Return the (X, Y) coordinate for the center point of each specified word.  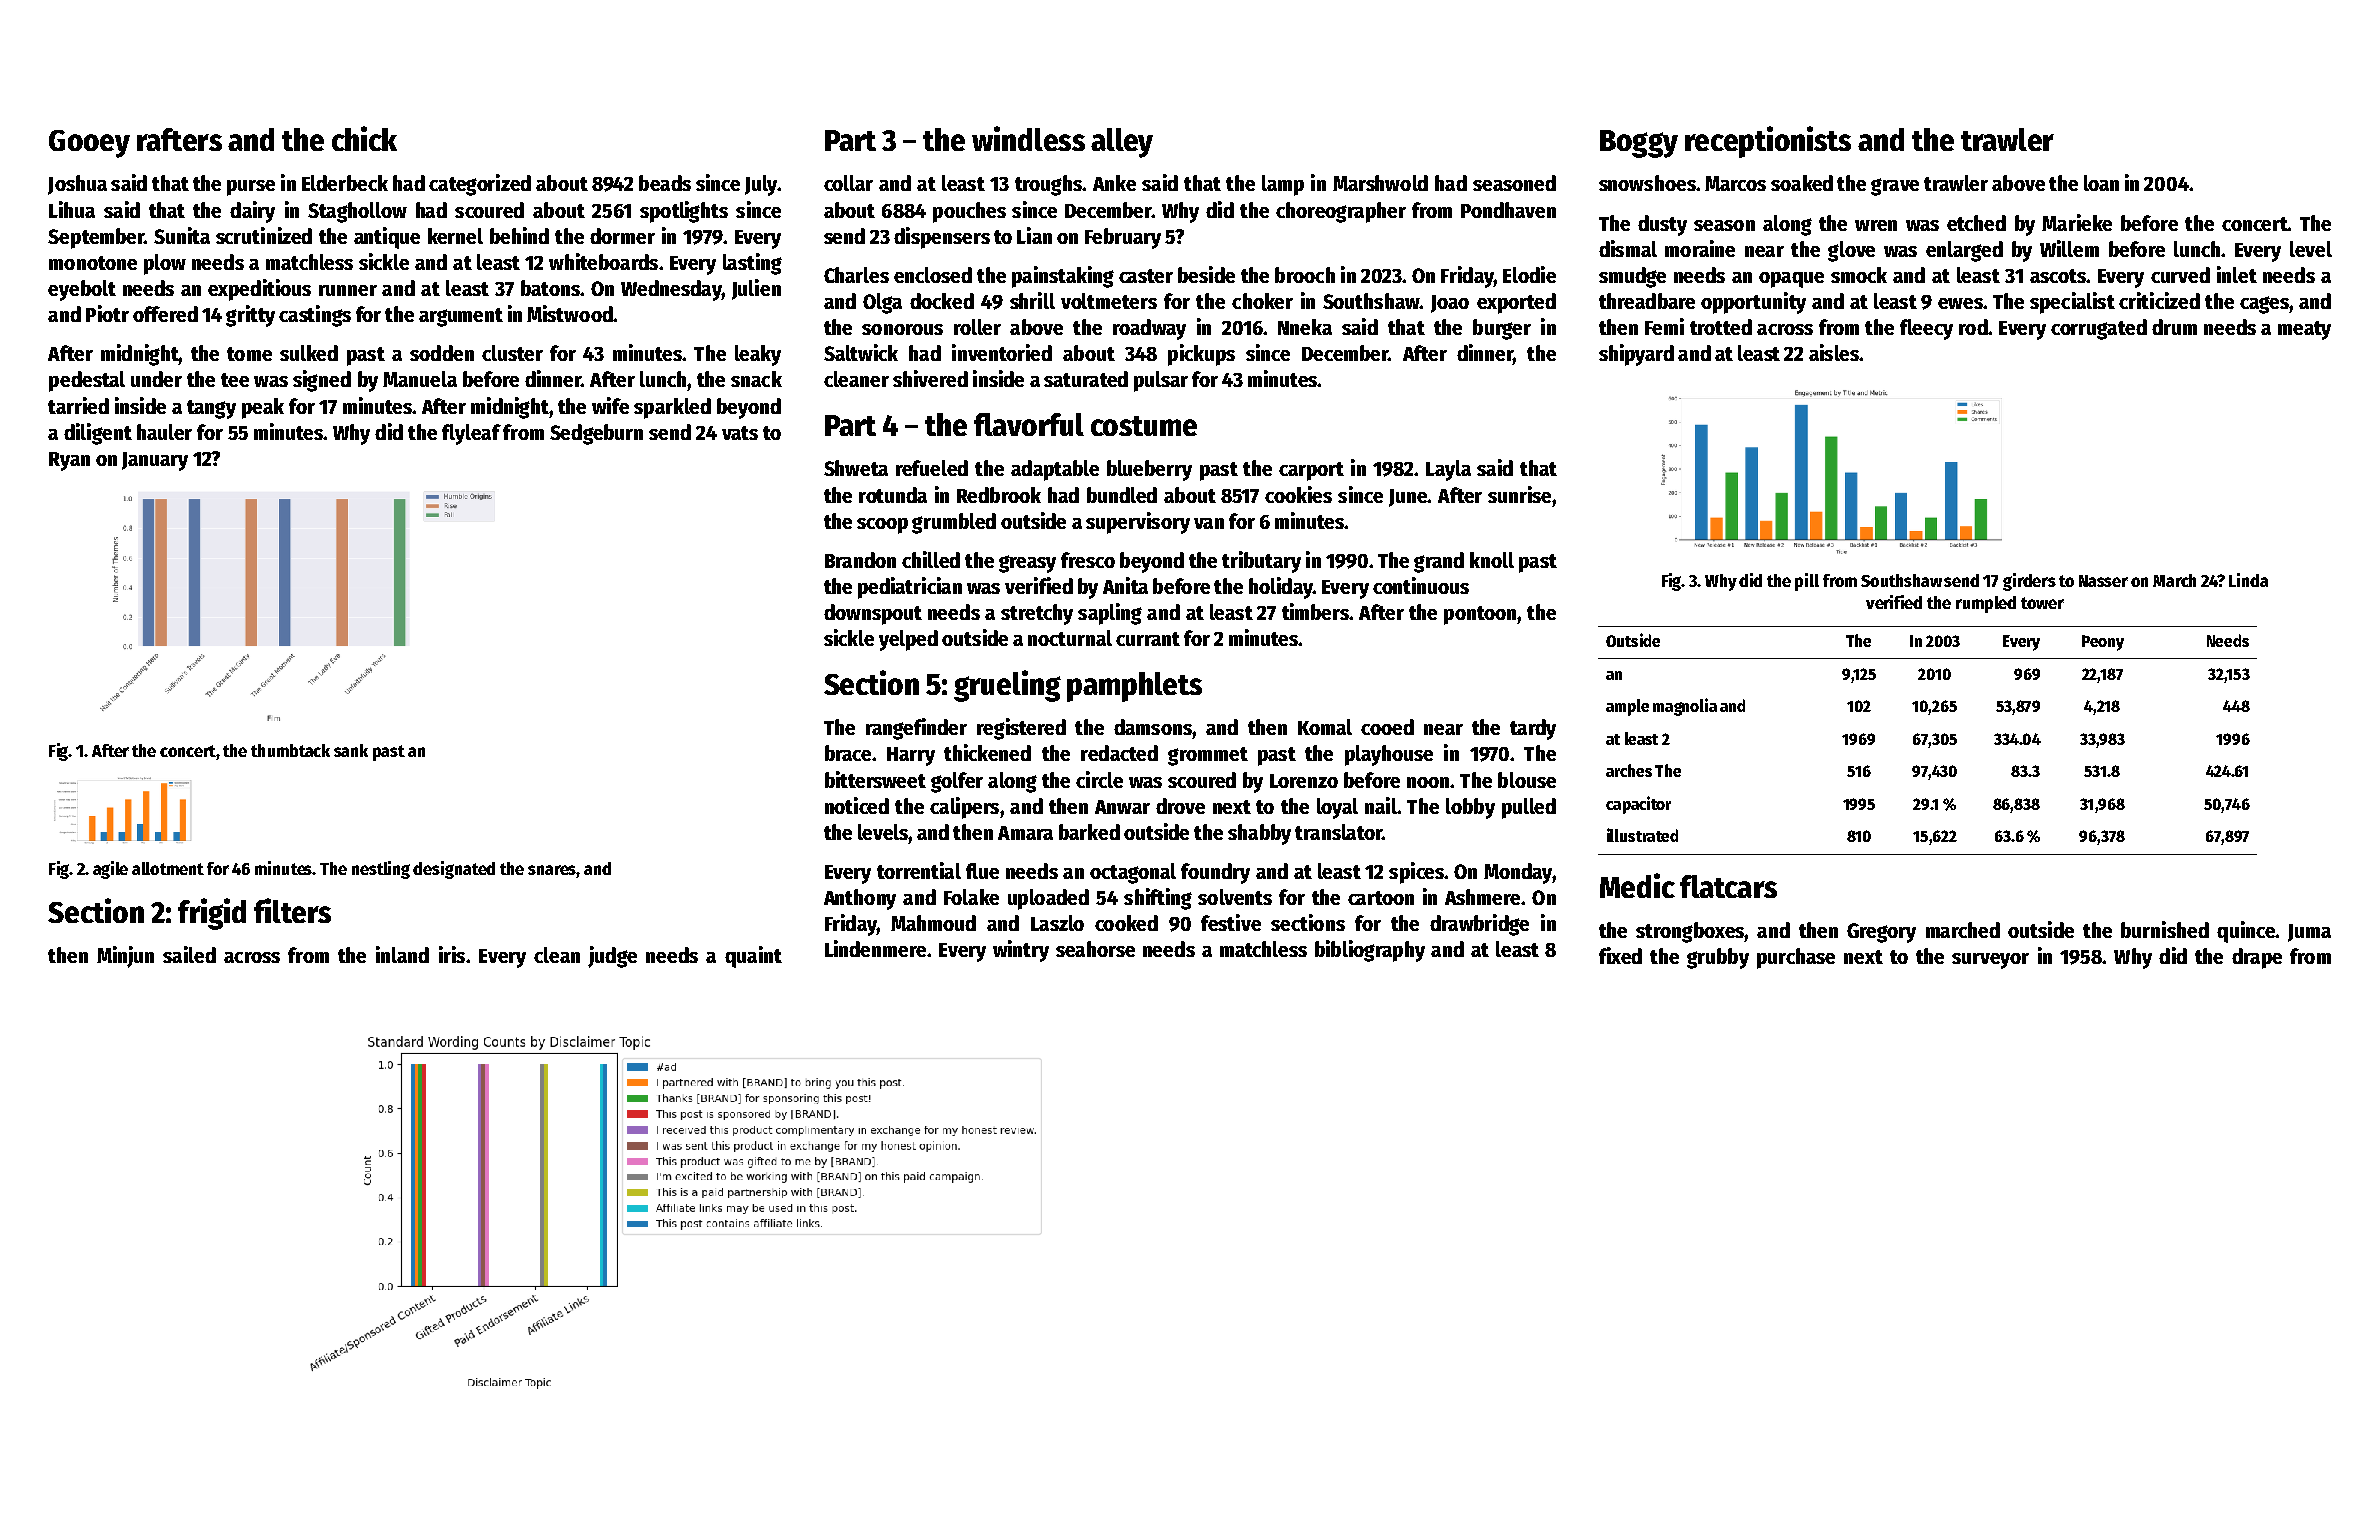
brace (848, 753)
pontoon (1480, 615)
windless (1028, 138)
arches (1629, 770)
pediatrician (910, 588)
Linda (2248, 580)
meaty (2304, 330)
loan (2101, 183)
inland (402, 954)
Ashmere (1482, 897)
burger (1502, 329)
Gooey (89, 144)
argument (461, 317)
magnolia (1685, 707)
